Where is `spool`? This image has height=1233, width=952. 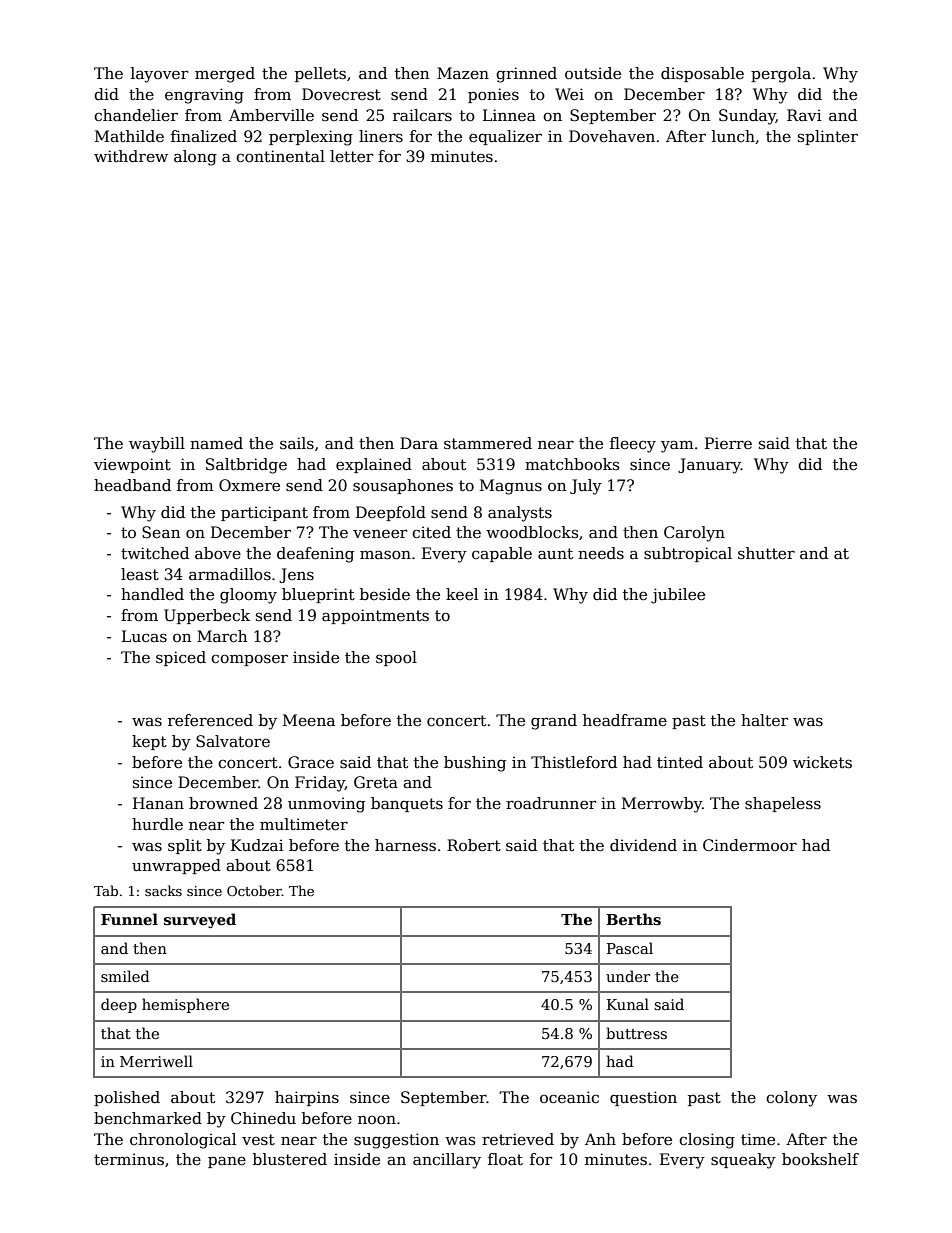 spool is located at coordinates (396, 658).
